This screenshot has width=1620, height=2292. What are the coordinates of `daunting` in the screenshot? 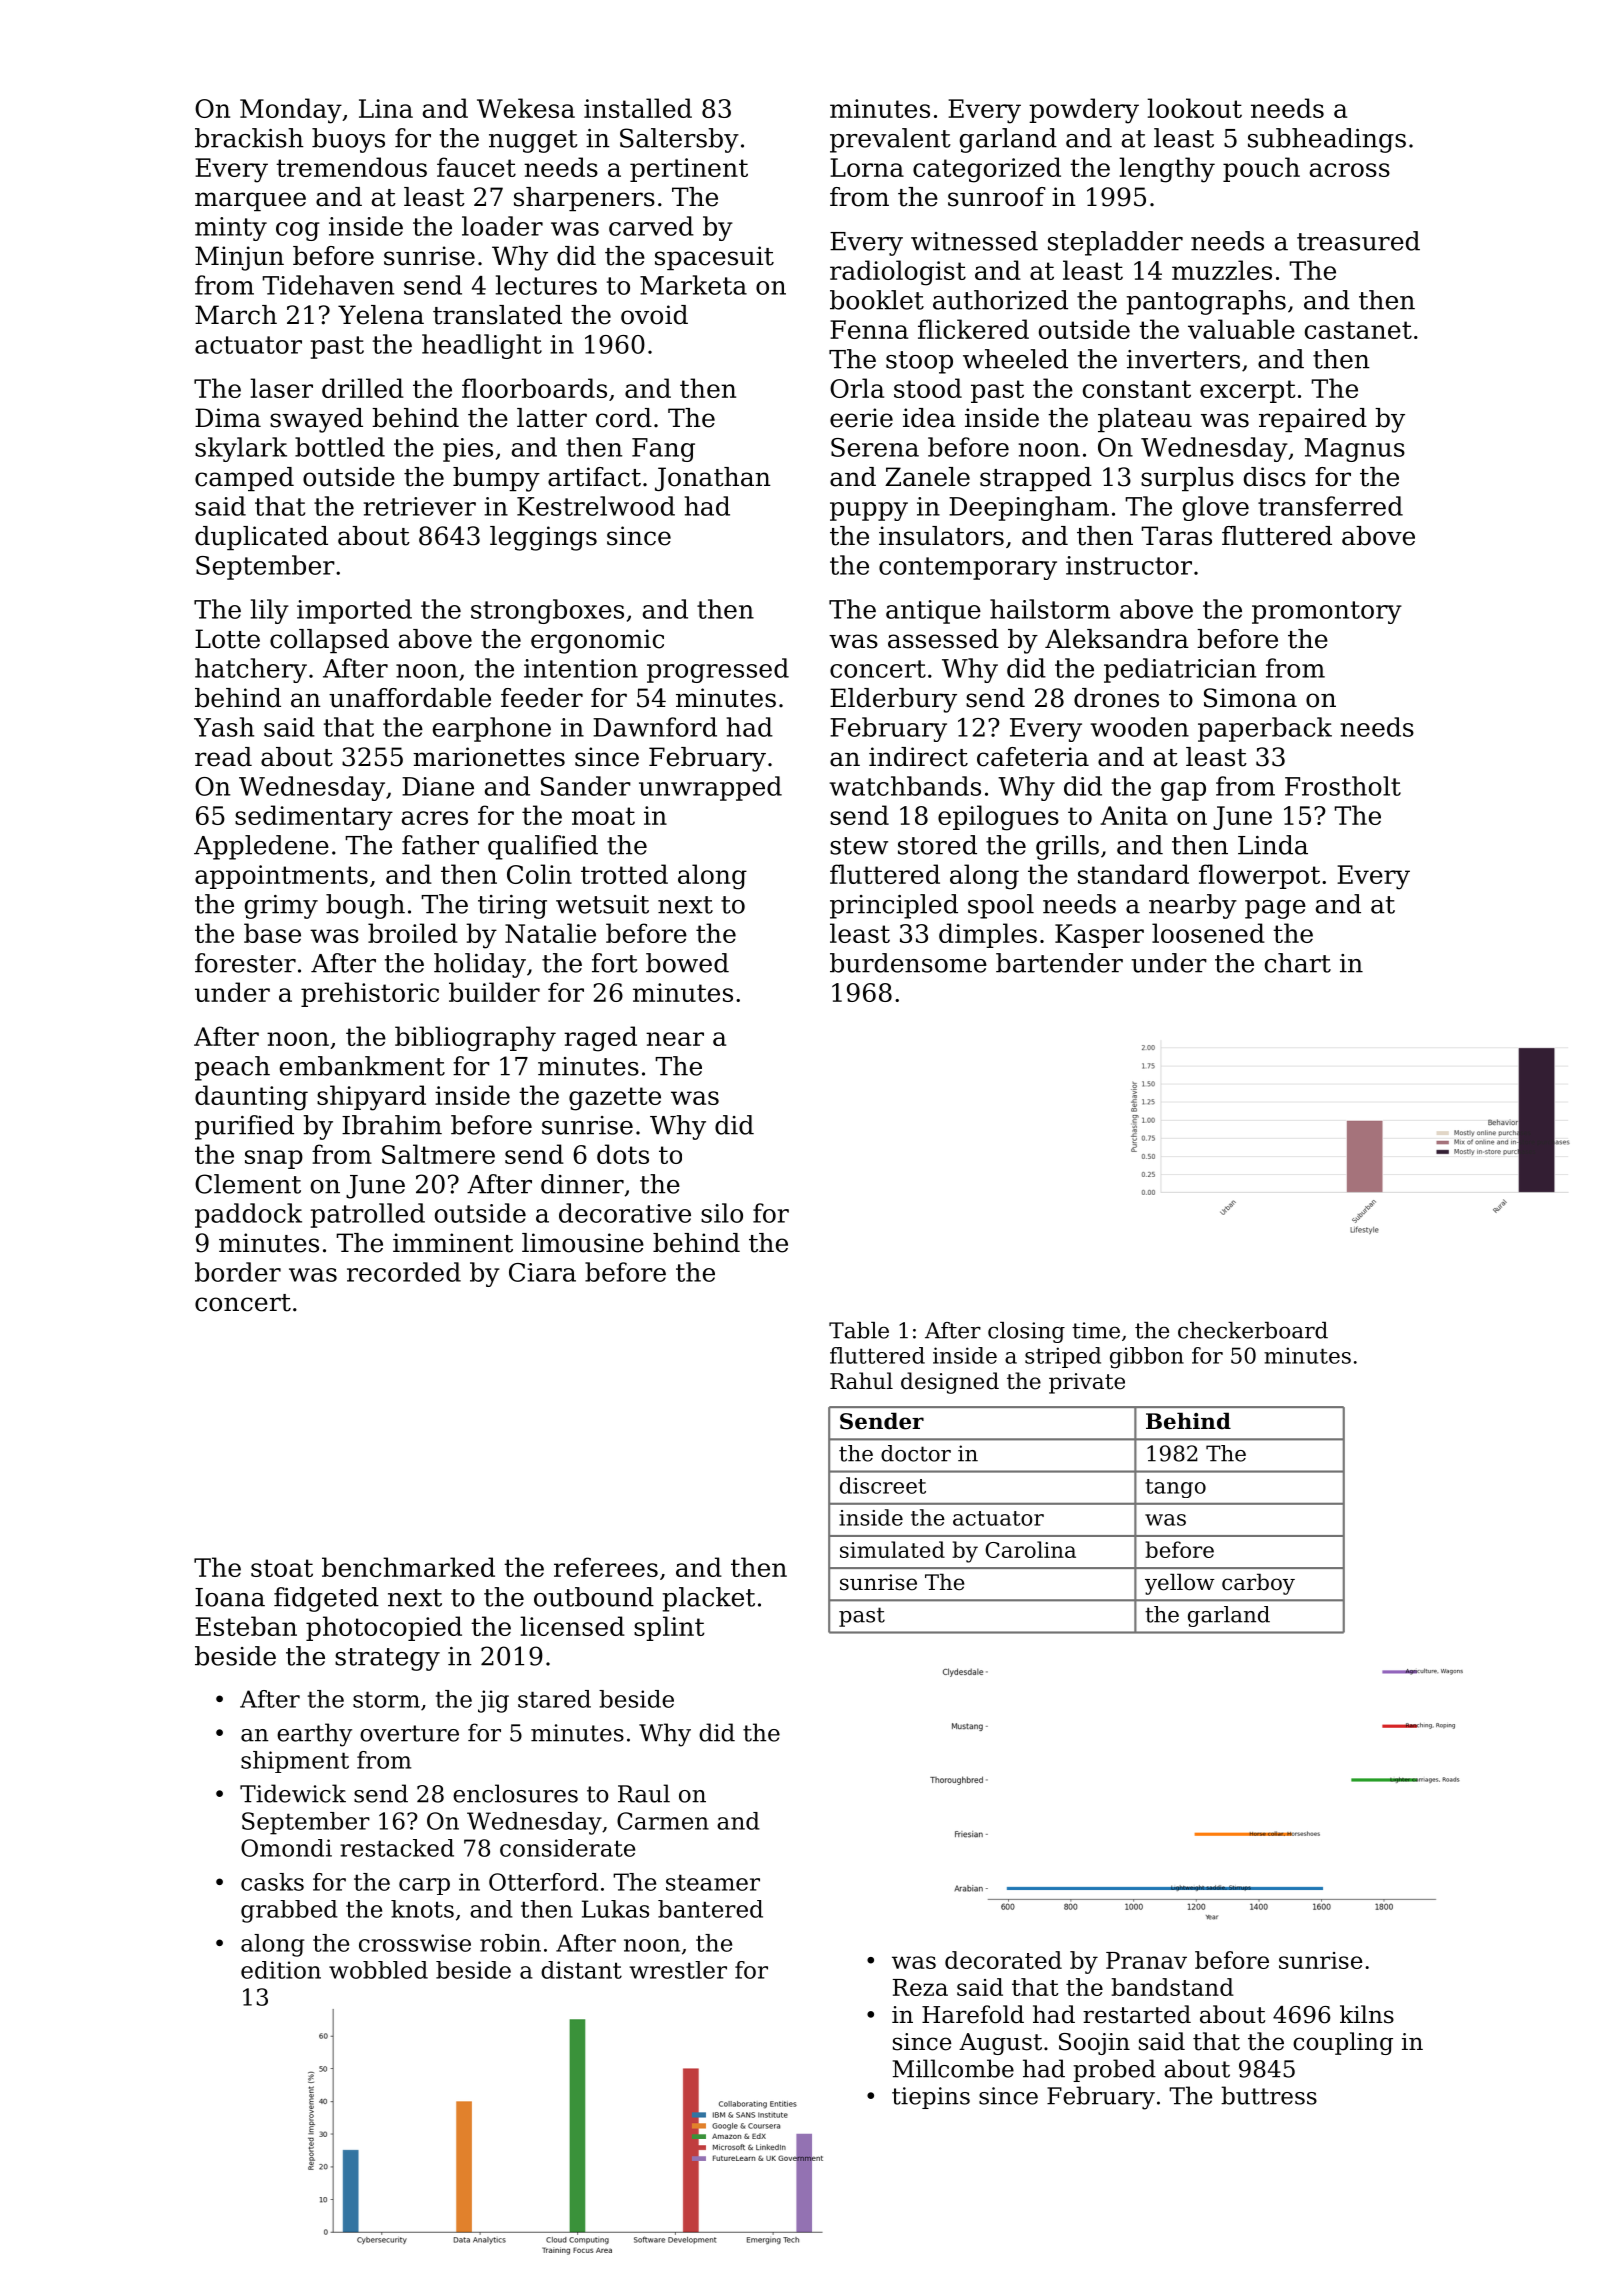 It's located at (251, 1098).
